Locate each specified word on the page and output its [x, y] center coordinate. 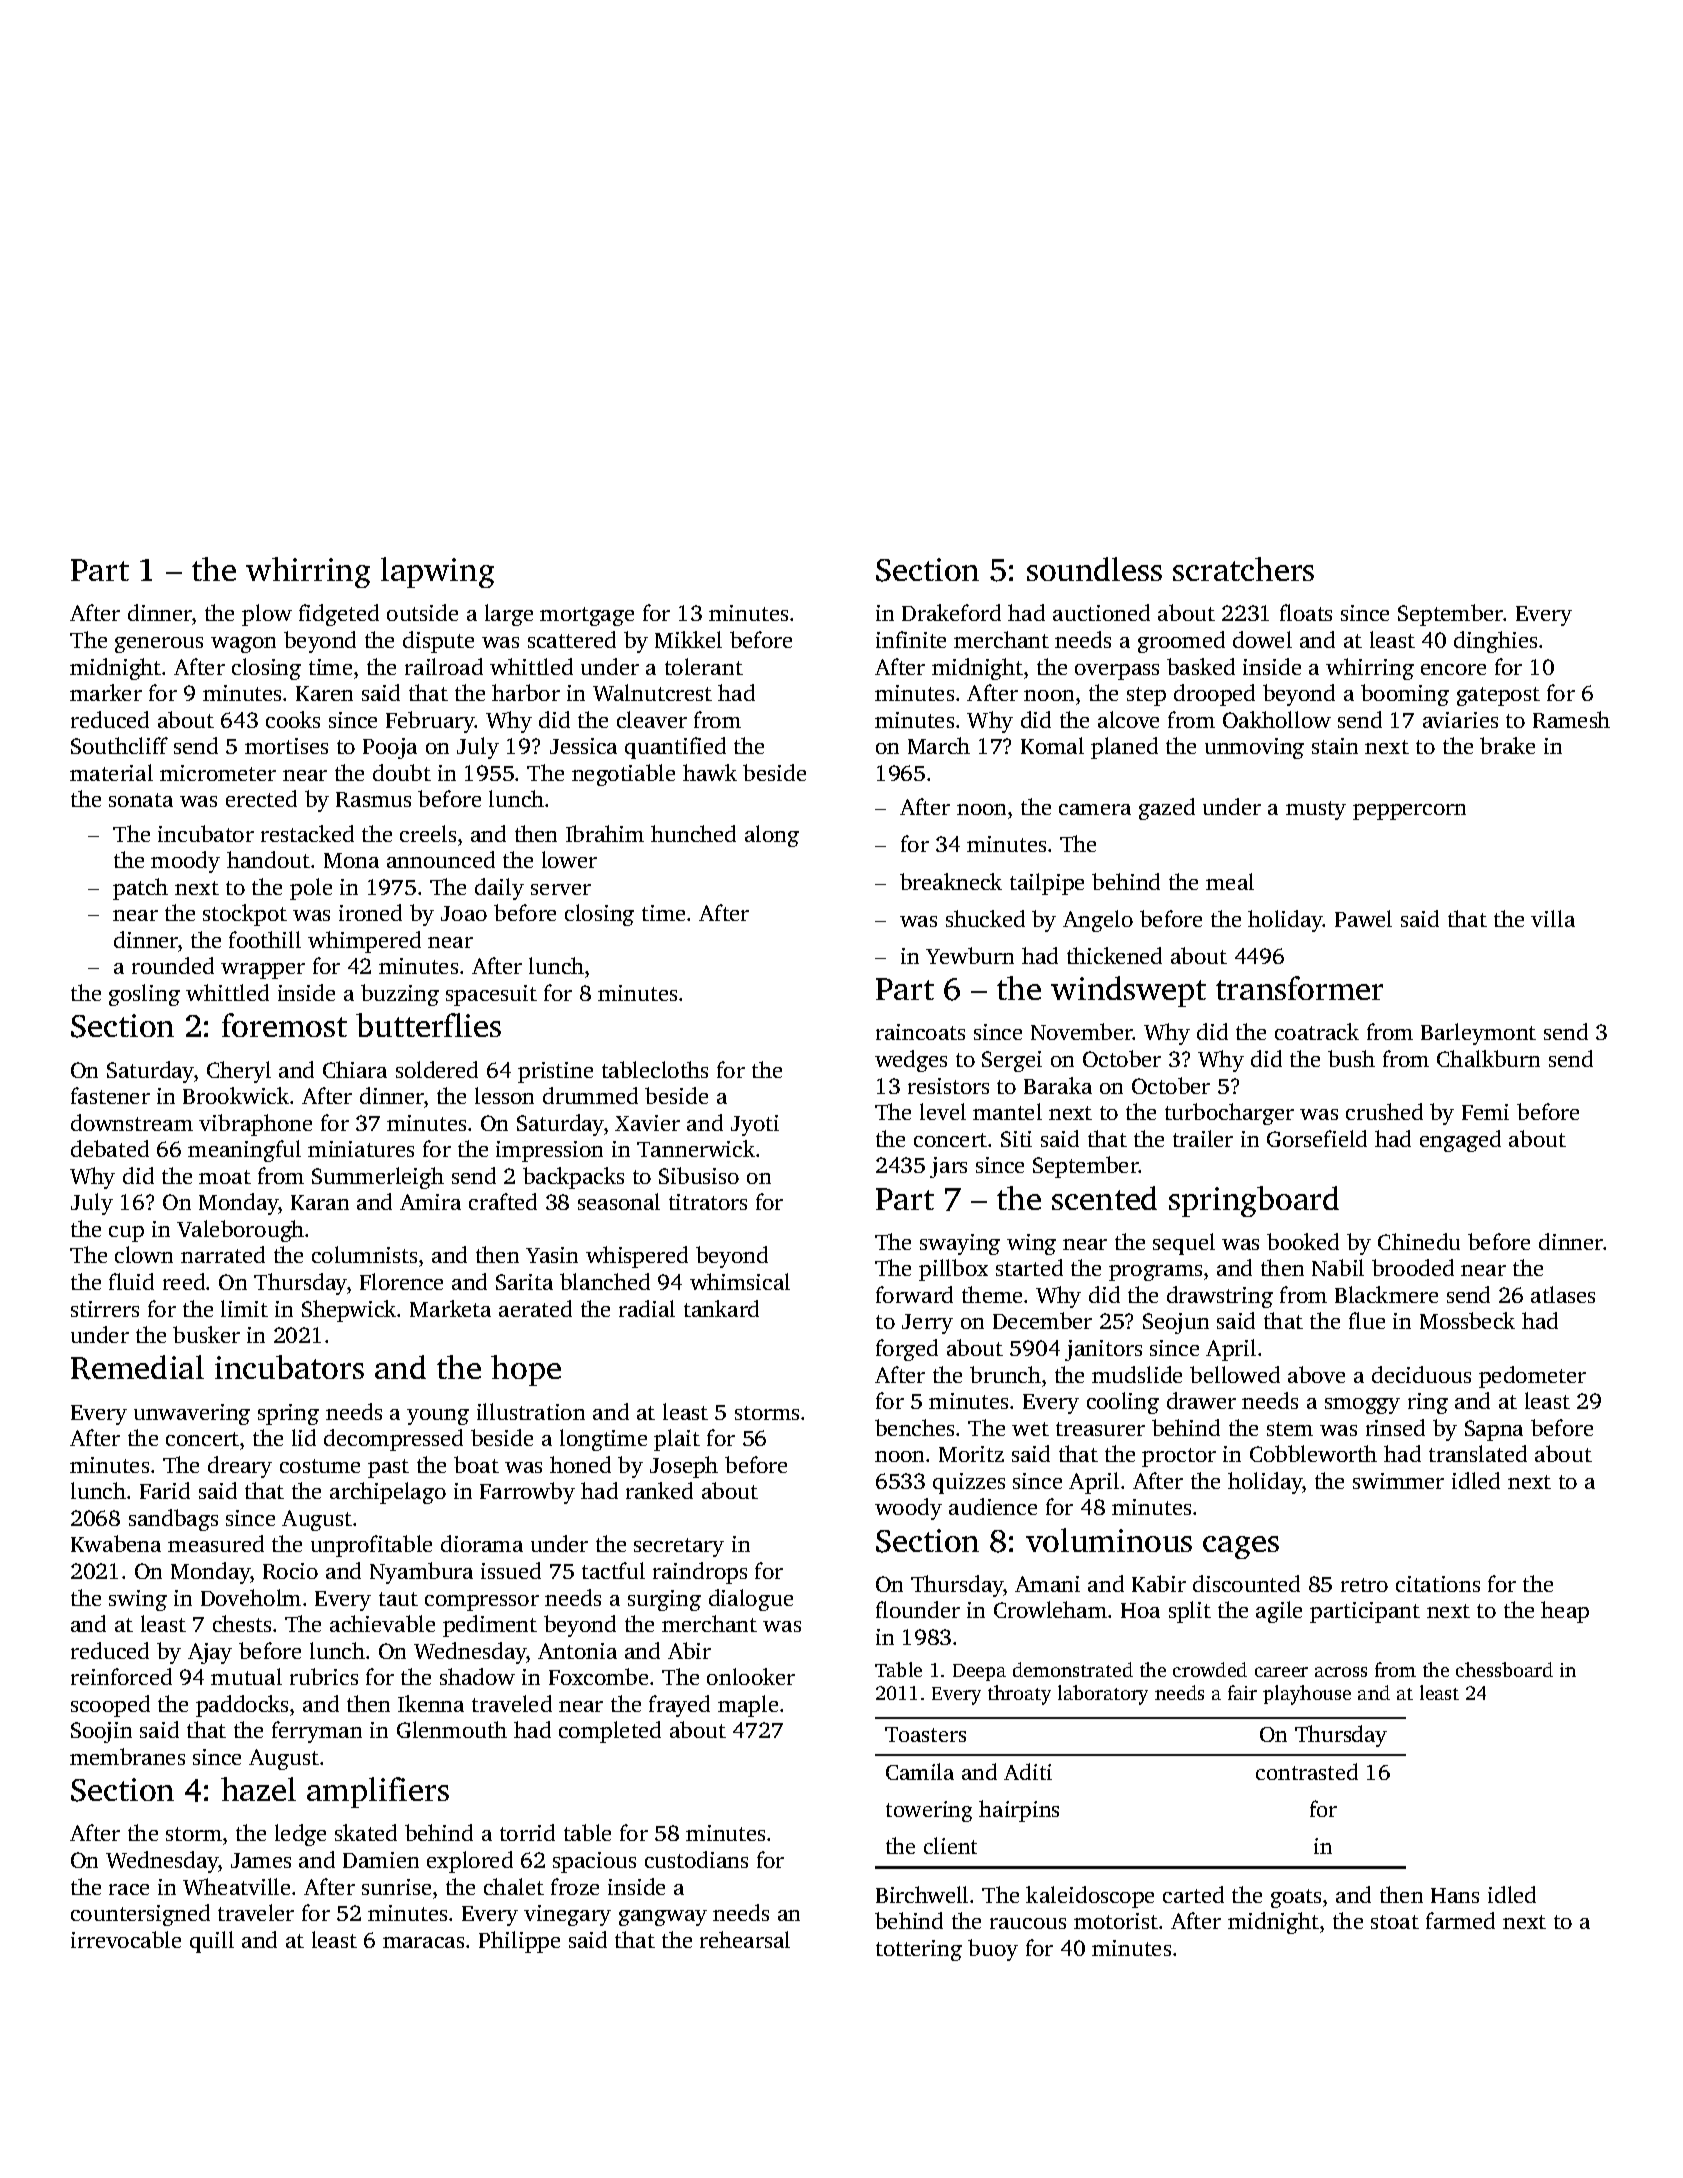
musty [1316, 810]
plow [267, 615]
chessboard [1504, 1669]
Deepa [979, 1672]
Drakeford [951, 612]
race [129, 1889]
